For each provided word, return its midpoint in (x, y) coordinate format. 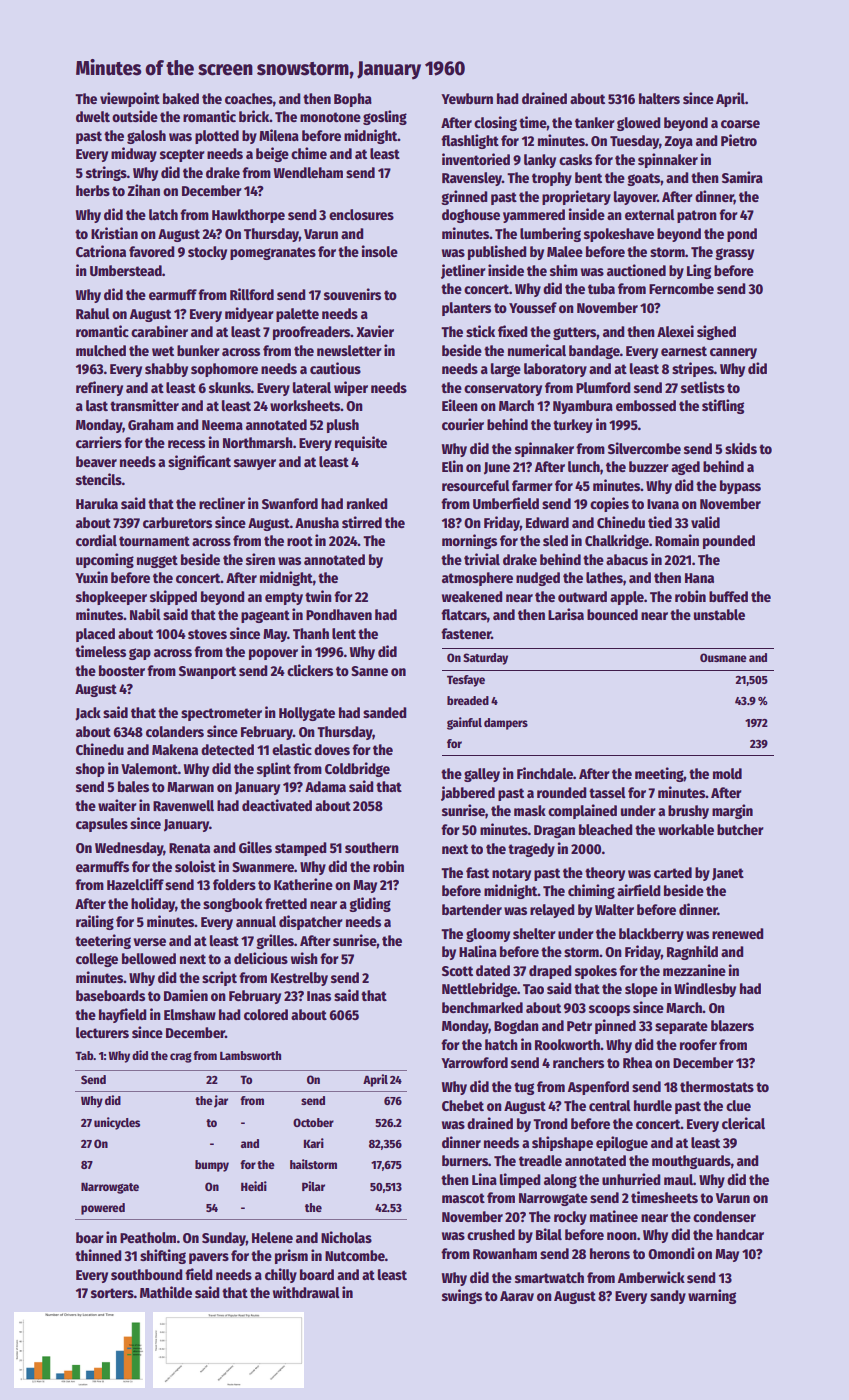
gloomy (488, 935)
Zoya (678, 142)
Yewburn (467, 98)
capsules (102, 825)
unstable (719, 614)
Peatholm (148, 1237)
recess (186, 444)
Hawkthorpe (248, 216)
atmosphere (477, 579)
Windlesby (705, 989)
